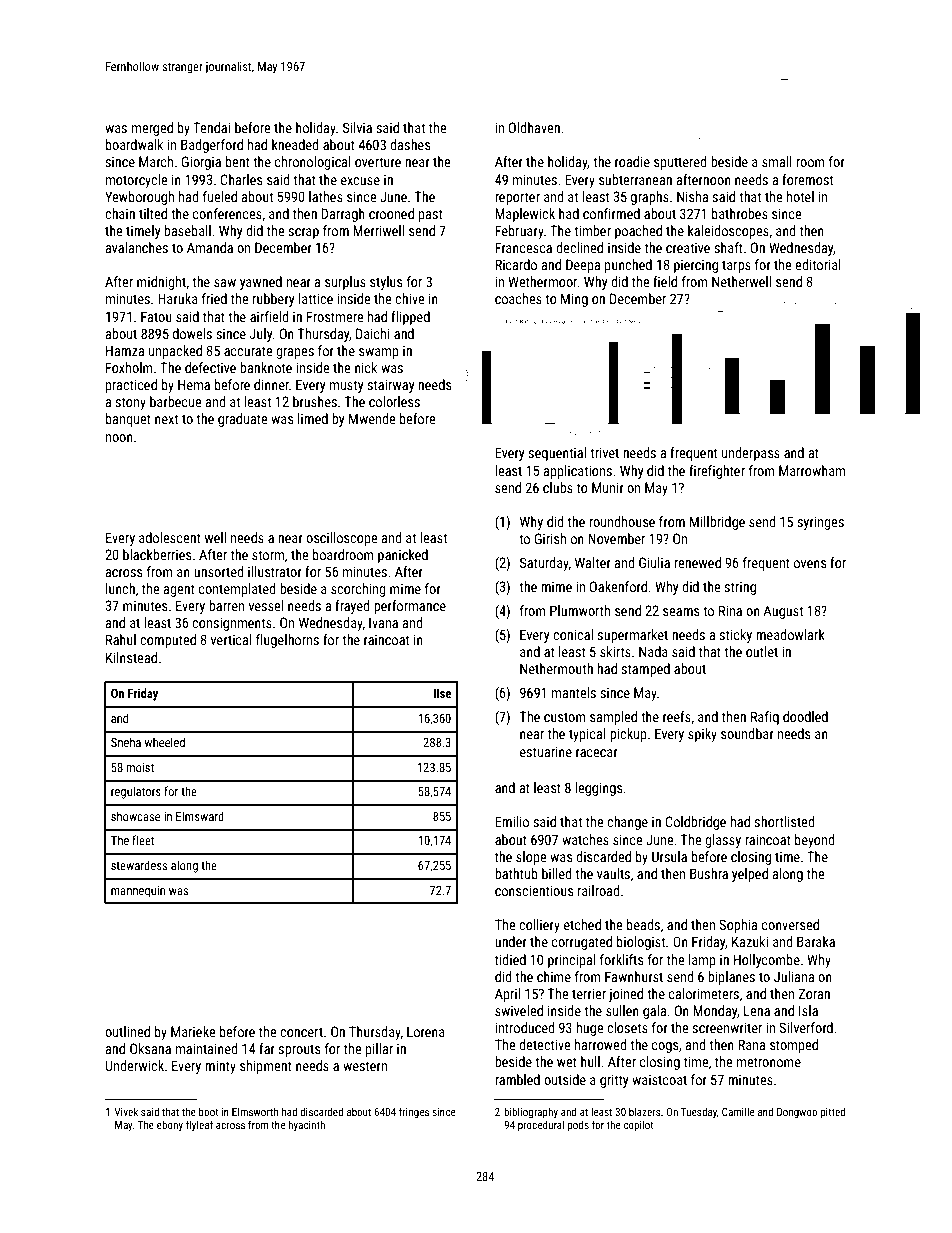 This screenshot has width=952, height=1233. What do you see at coordinates (139, 865) in the screenshot?
I see `stewardess` at bounding box center [139, 865].
